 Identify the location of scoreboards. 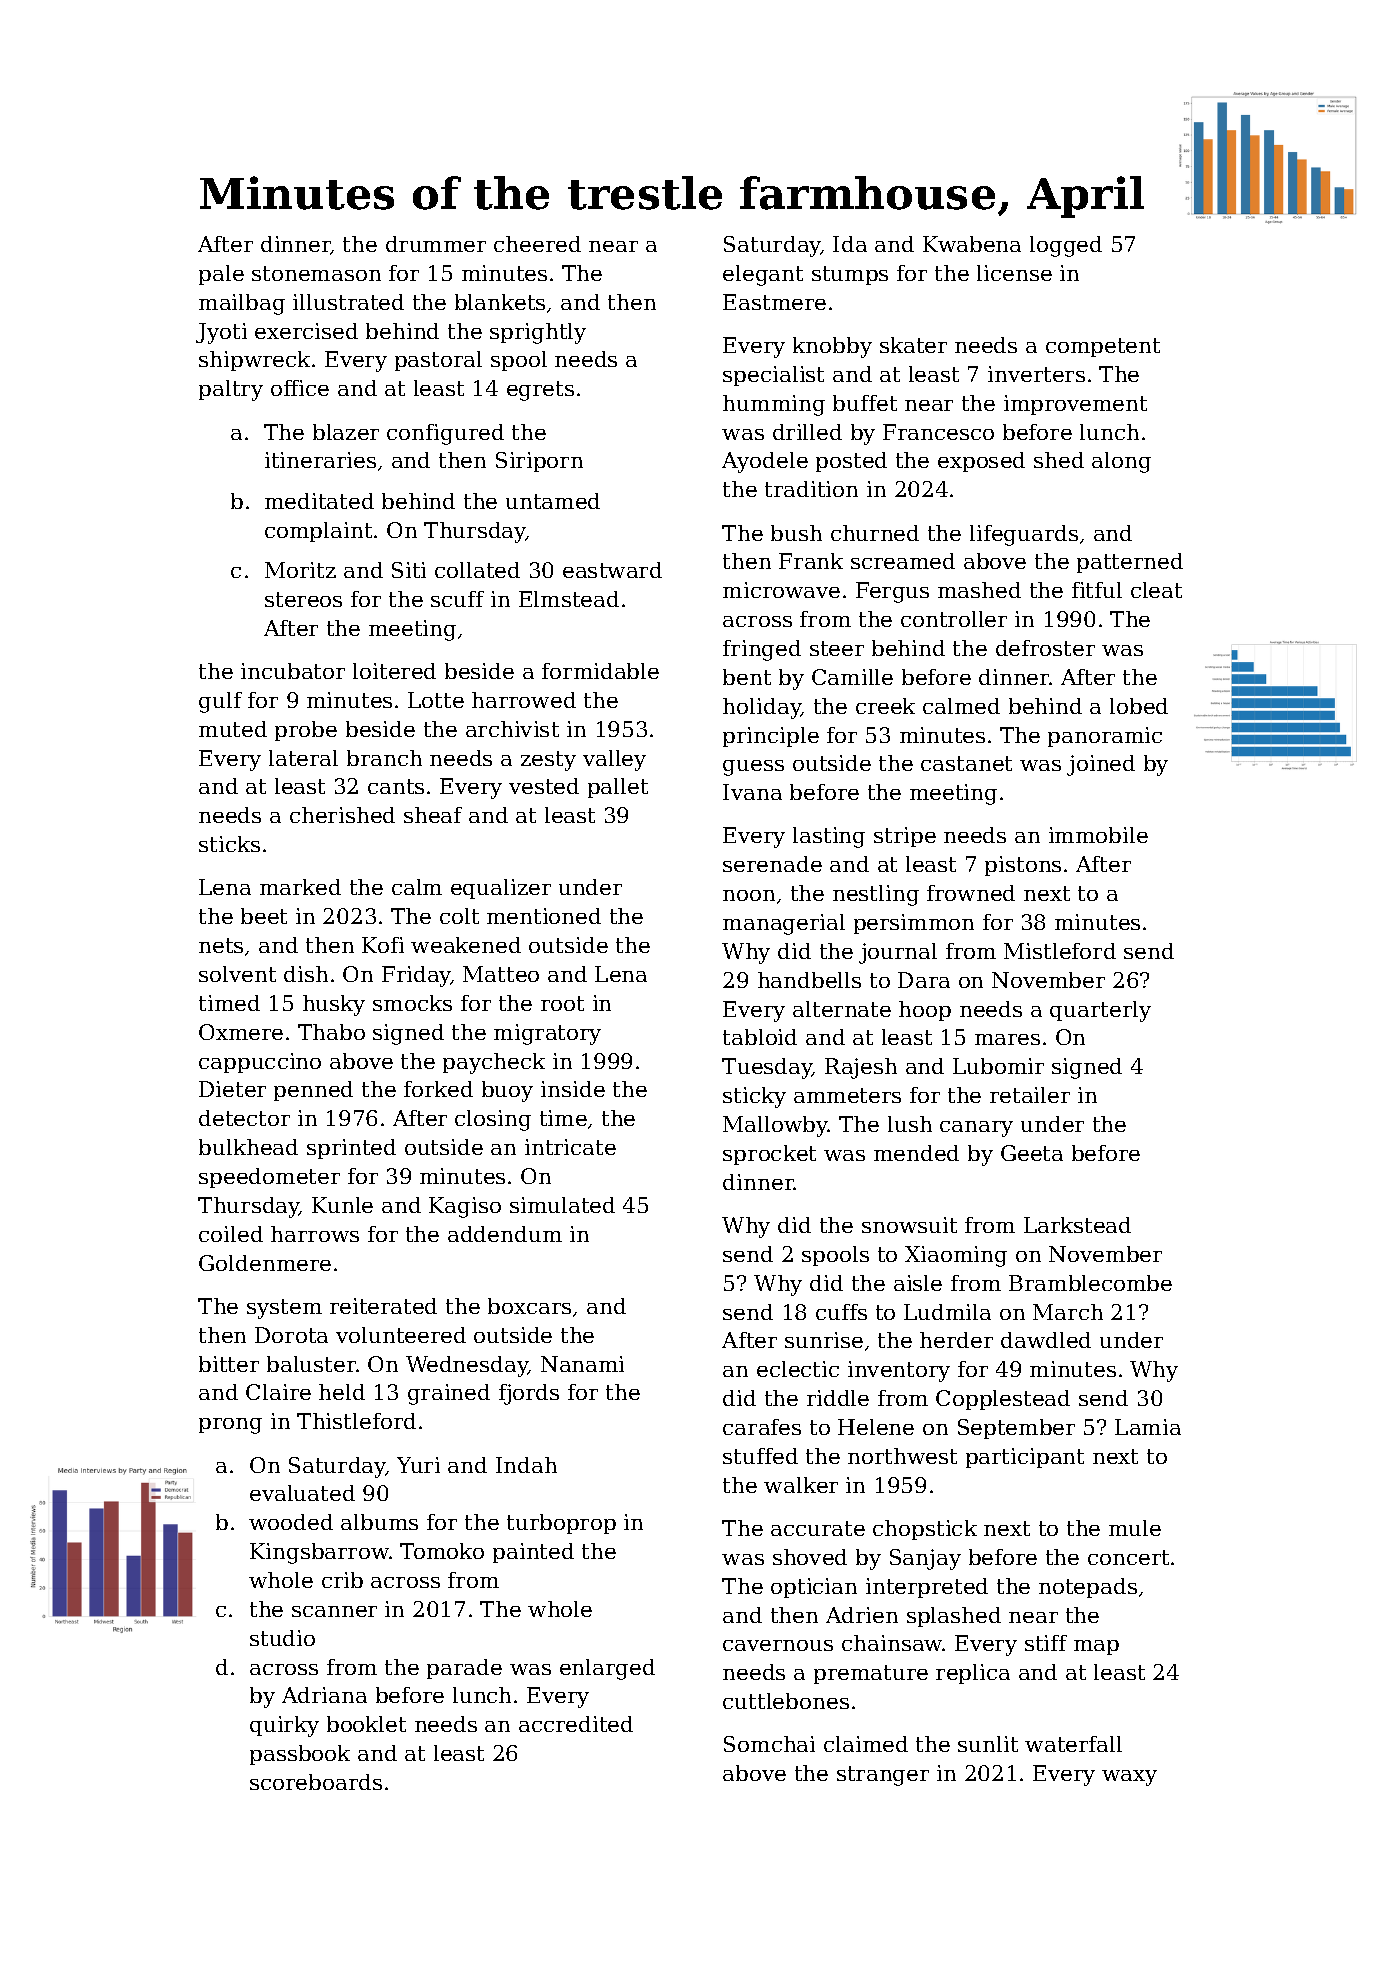
(316, 1782).
